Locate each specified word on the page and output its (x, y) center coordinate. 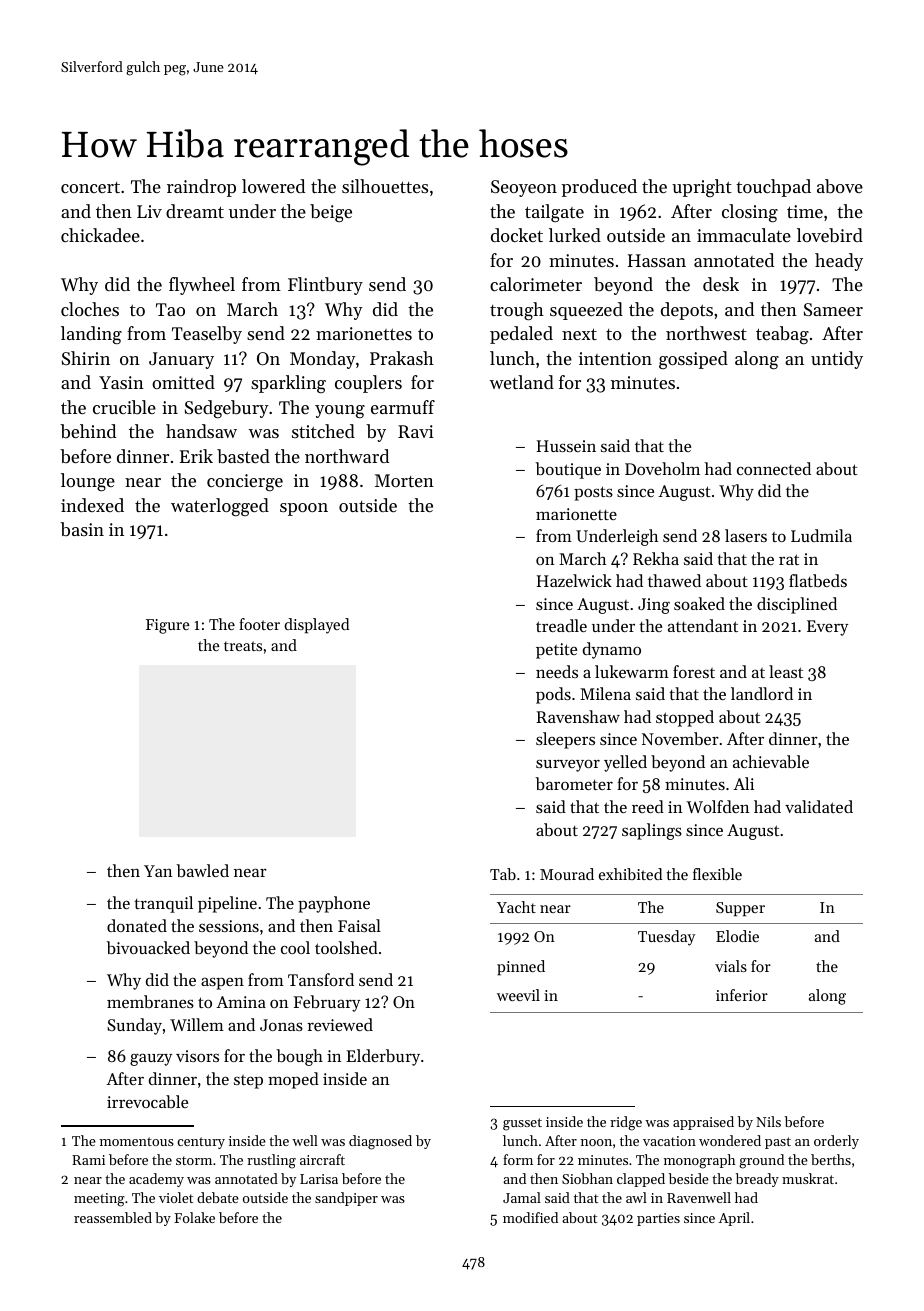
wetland (522, 382)
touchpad (773, 188)
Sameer (833, 309)
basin (82, 529)
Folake (194, 1217)
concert (90, 187)
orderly (836, 1142)
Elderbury (383, 1057)
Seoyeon (524, 188)
